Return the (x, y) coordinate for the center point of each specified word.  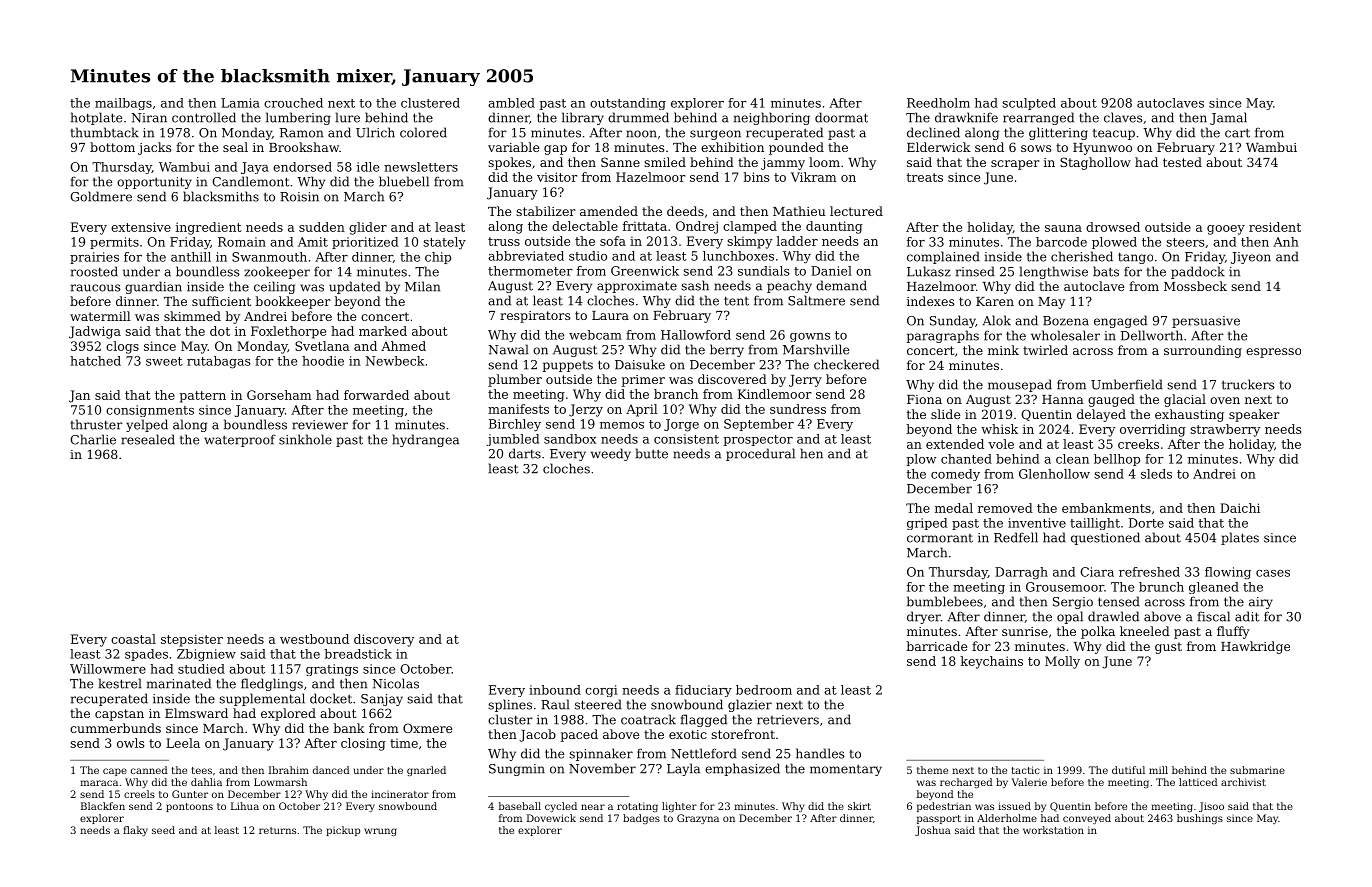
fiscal (1214, 616)
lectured (856, 211)
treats (924, 177)
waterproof (240, 440)
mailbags (123, 104)
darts (525, 453)
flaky (135, 831)
